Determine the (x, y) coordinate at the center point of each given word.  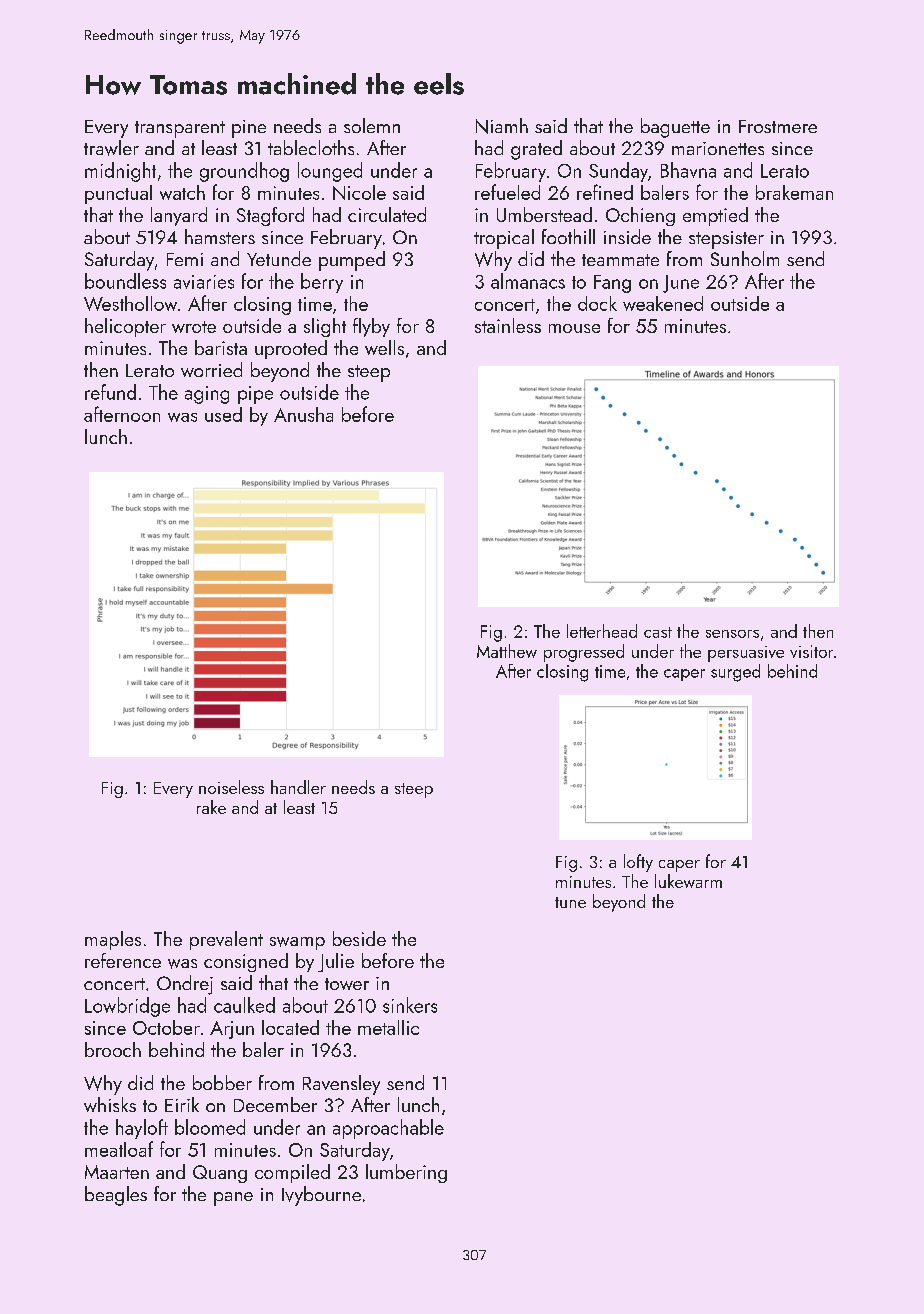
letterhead (602, 631)
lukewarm (688, 881)
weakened (663, 303)
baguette (675, 128)
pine (249, 129)
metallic (388, 1027)
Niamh (502, 126)
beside (359, 938)
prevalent (226, 940)
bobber (222, 1082)
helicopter (125, 327)
